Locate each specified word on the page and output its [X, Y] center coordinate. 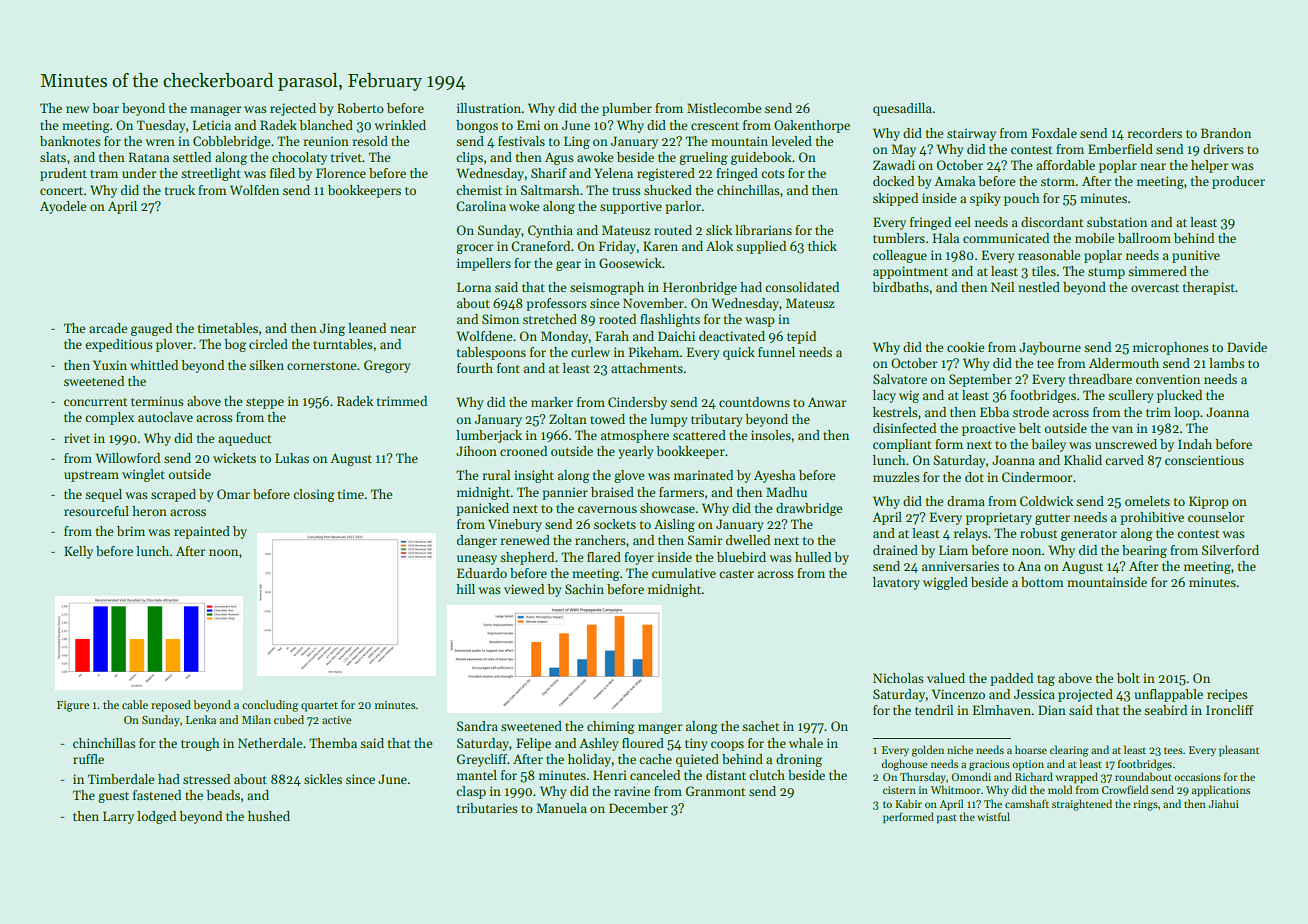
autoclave [165, 417]
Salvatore [900, 379]
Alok [719, 246]
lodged [156, 817]
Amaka [954, 181]
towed [607, 419]
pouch [1021, 199]
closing [314, 495]
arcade [108, 328]
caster [736, 574]
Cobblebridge [231, 142]
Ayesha [774, 476]
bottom [1042, 582]
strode [1031, 412]
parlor [683, 207]
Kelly [78, 552]
